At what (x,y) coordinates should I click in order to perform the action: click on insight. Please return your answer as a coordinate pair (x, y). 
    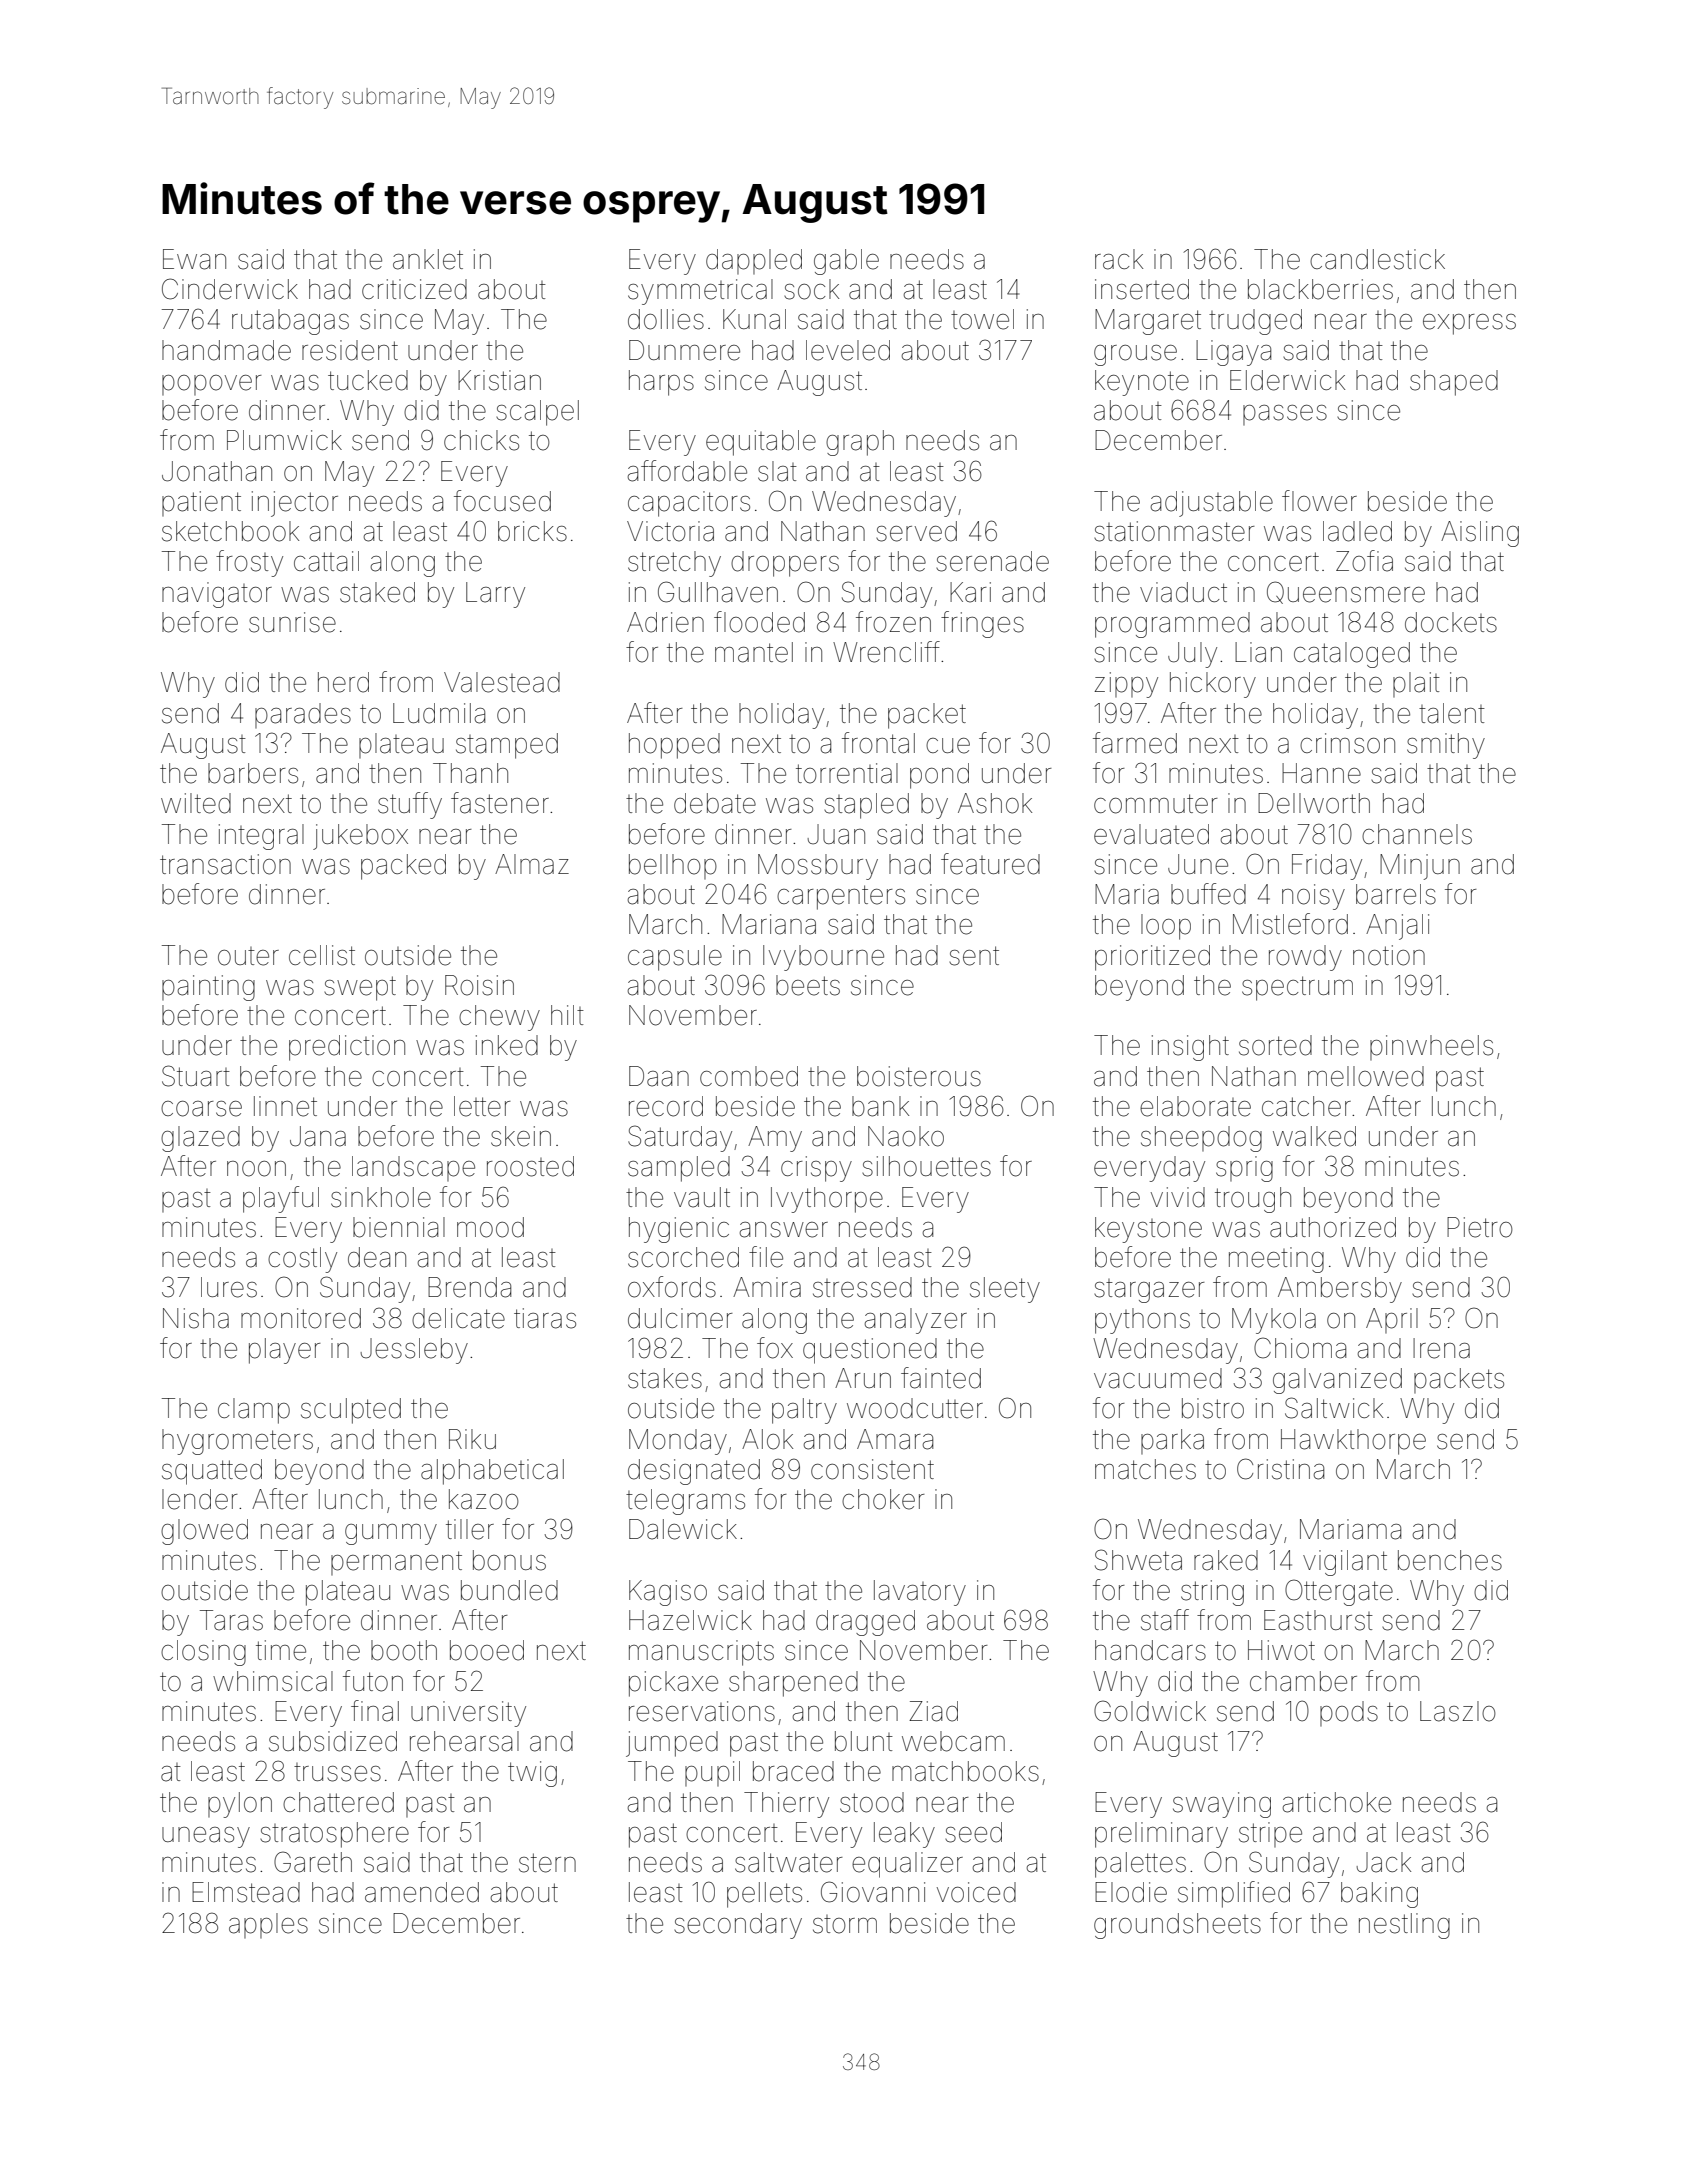
    Looking at the image, I should click on (1190, 1048).
